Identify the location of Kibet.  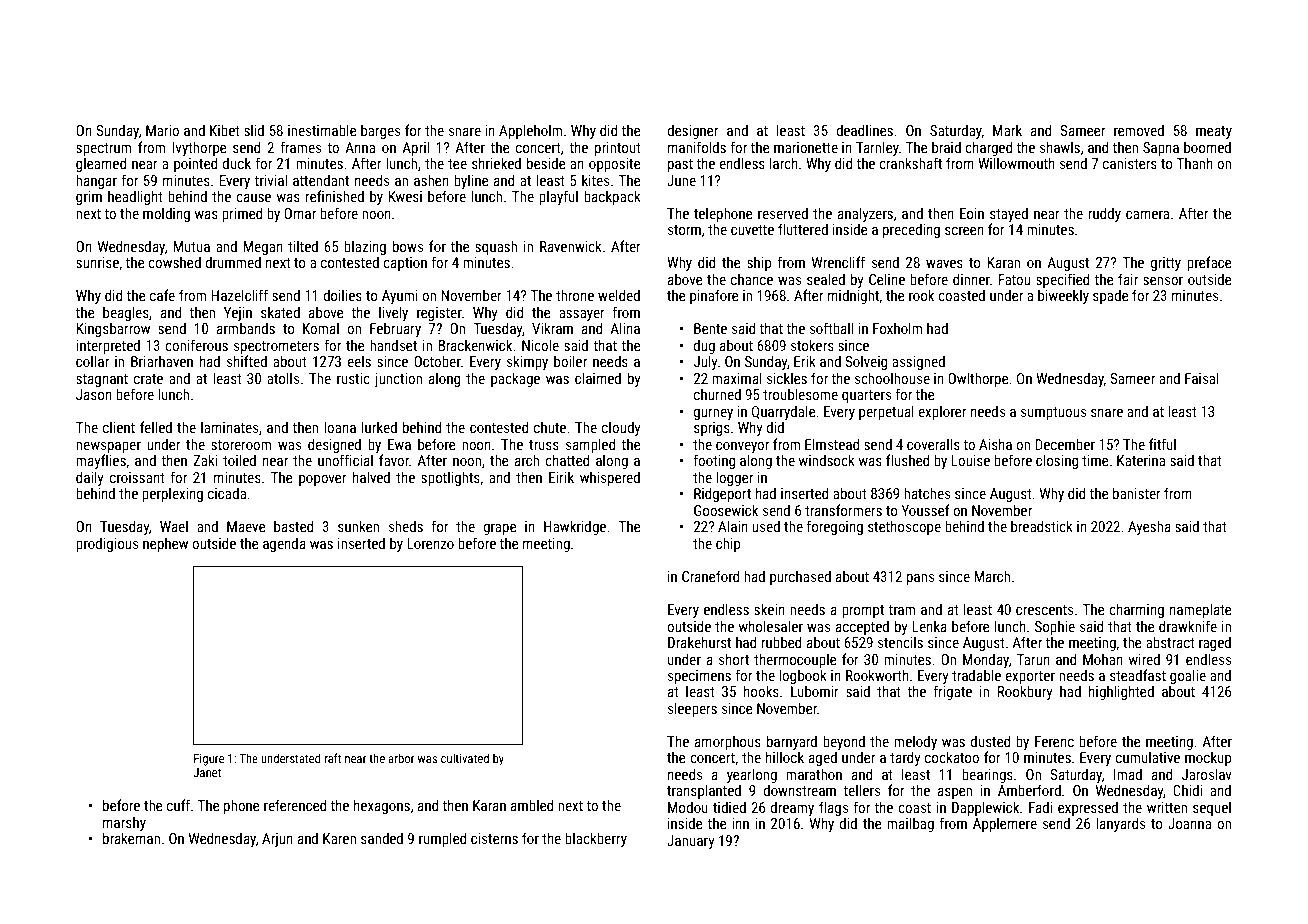
(225, 130).
